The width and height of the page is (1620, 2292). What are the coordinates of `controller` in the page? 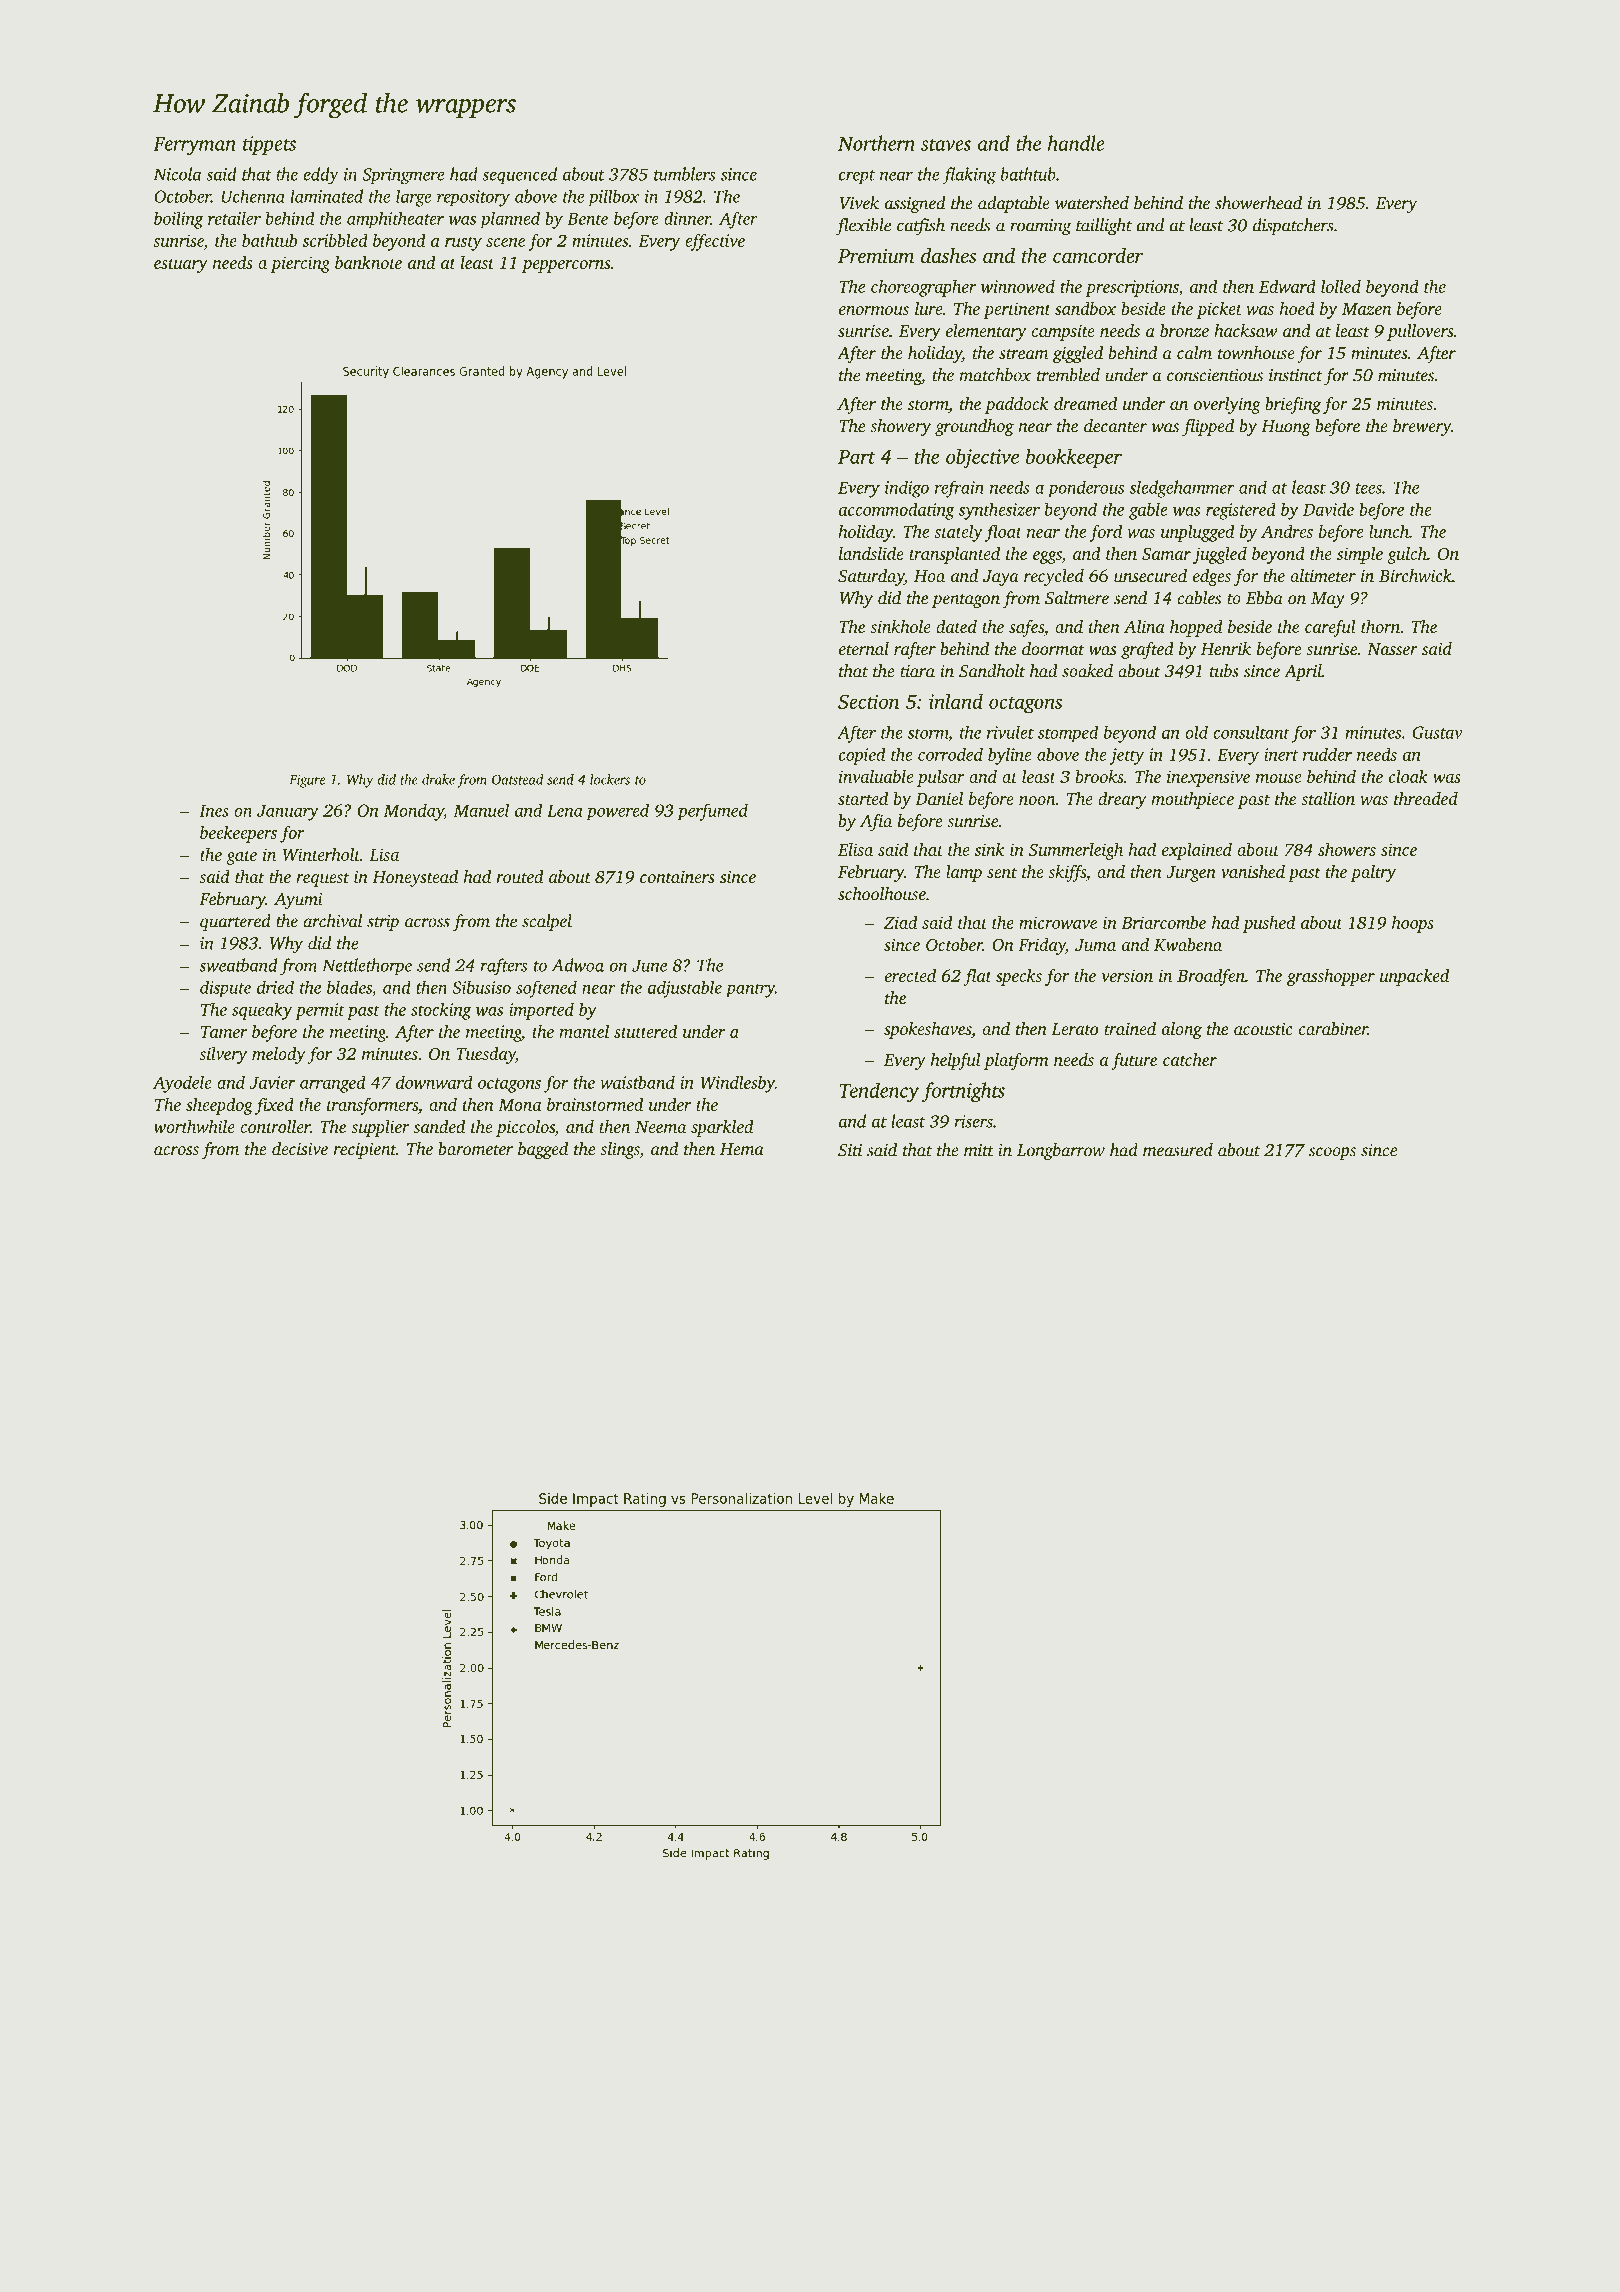 It's located at (275, 1126).
